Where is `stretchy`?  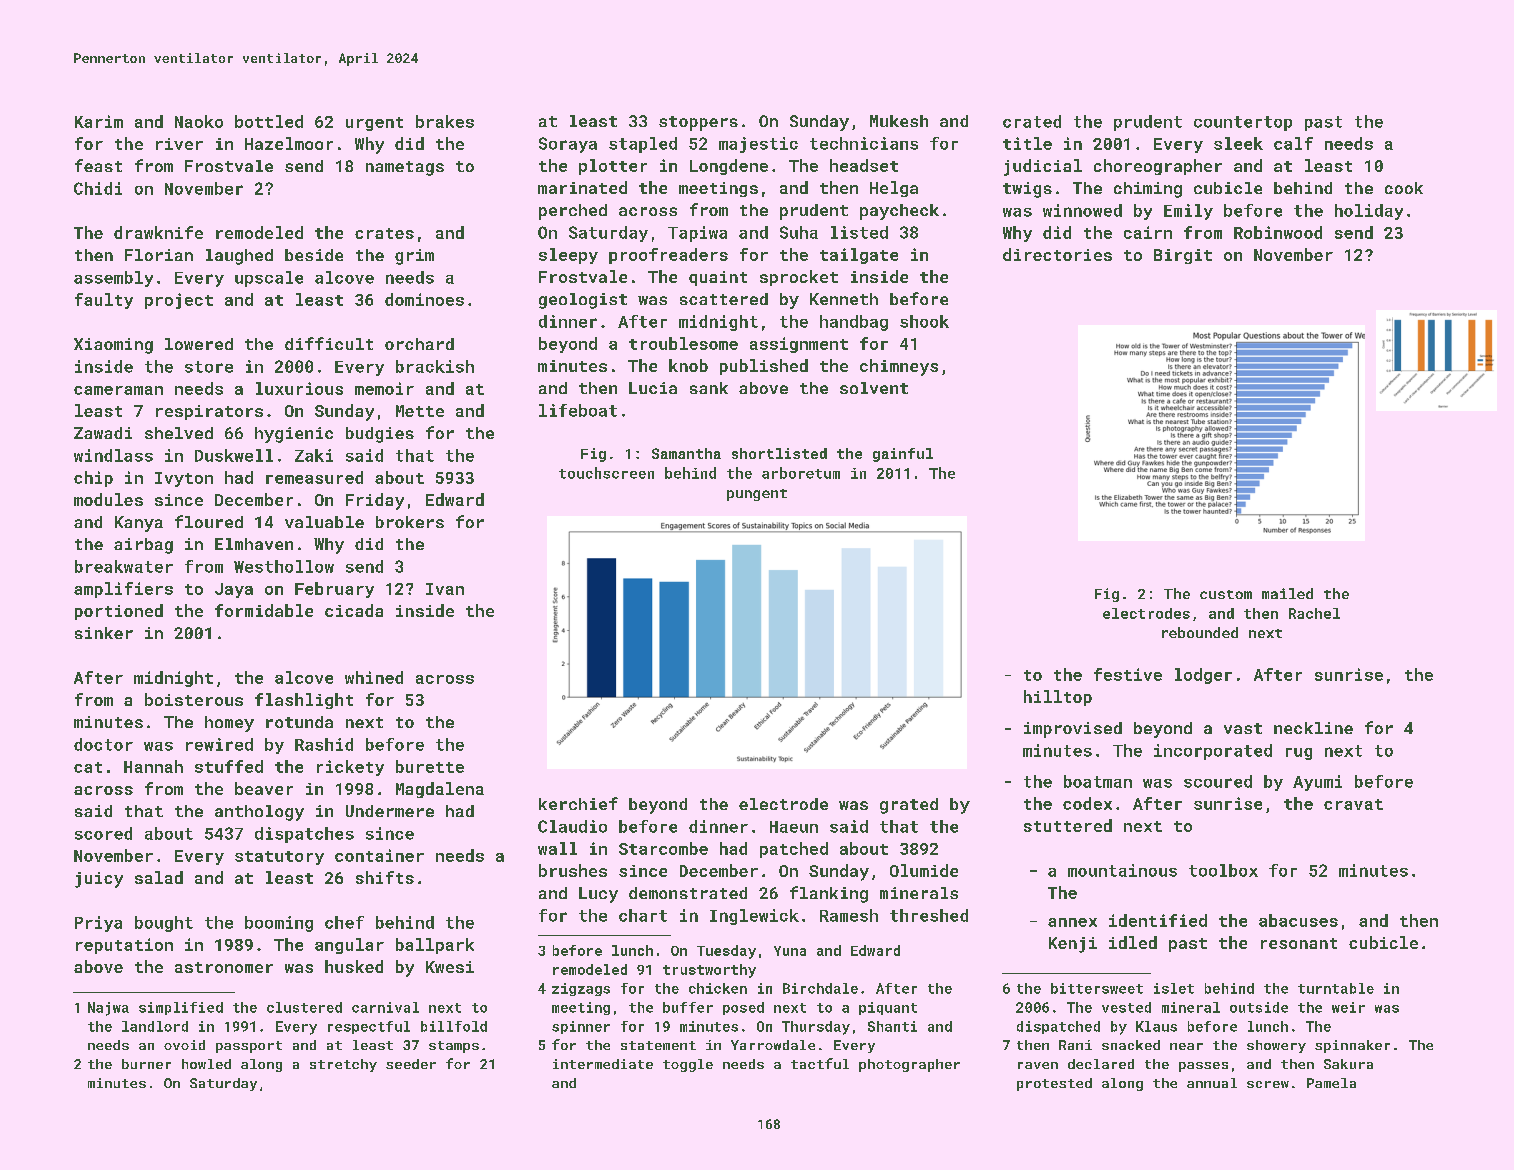 stretchy is located at coordinates (343, 1065).
